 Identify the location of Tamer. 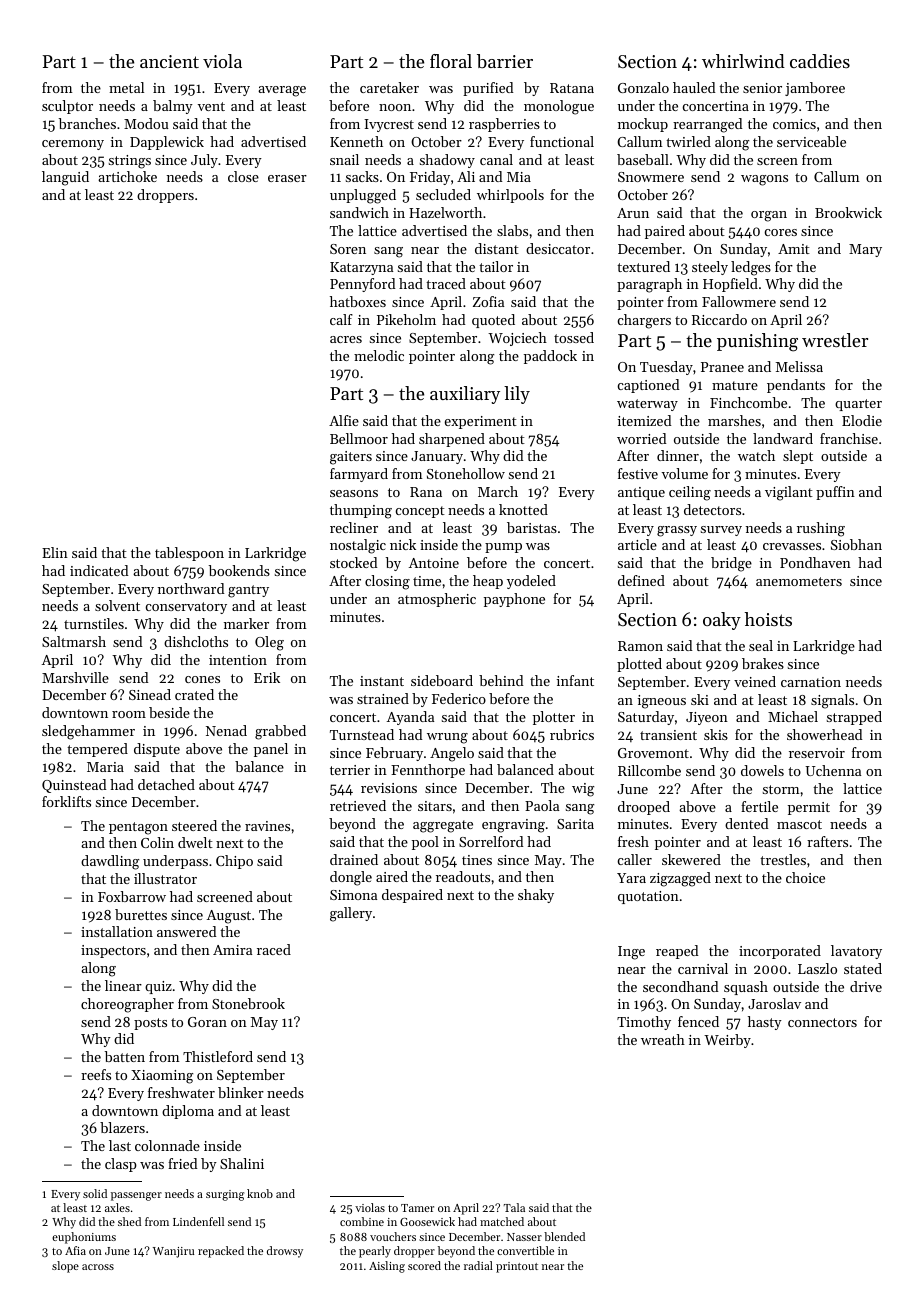
(417, 1208).
